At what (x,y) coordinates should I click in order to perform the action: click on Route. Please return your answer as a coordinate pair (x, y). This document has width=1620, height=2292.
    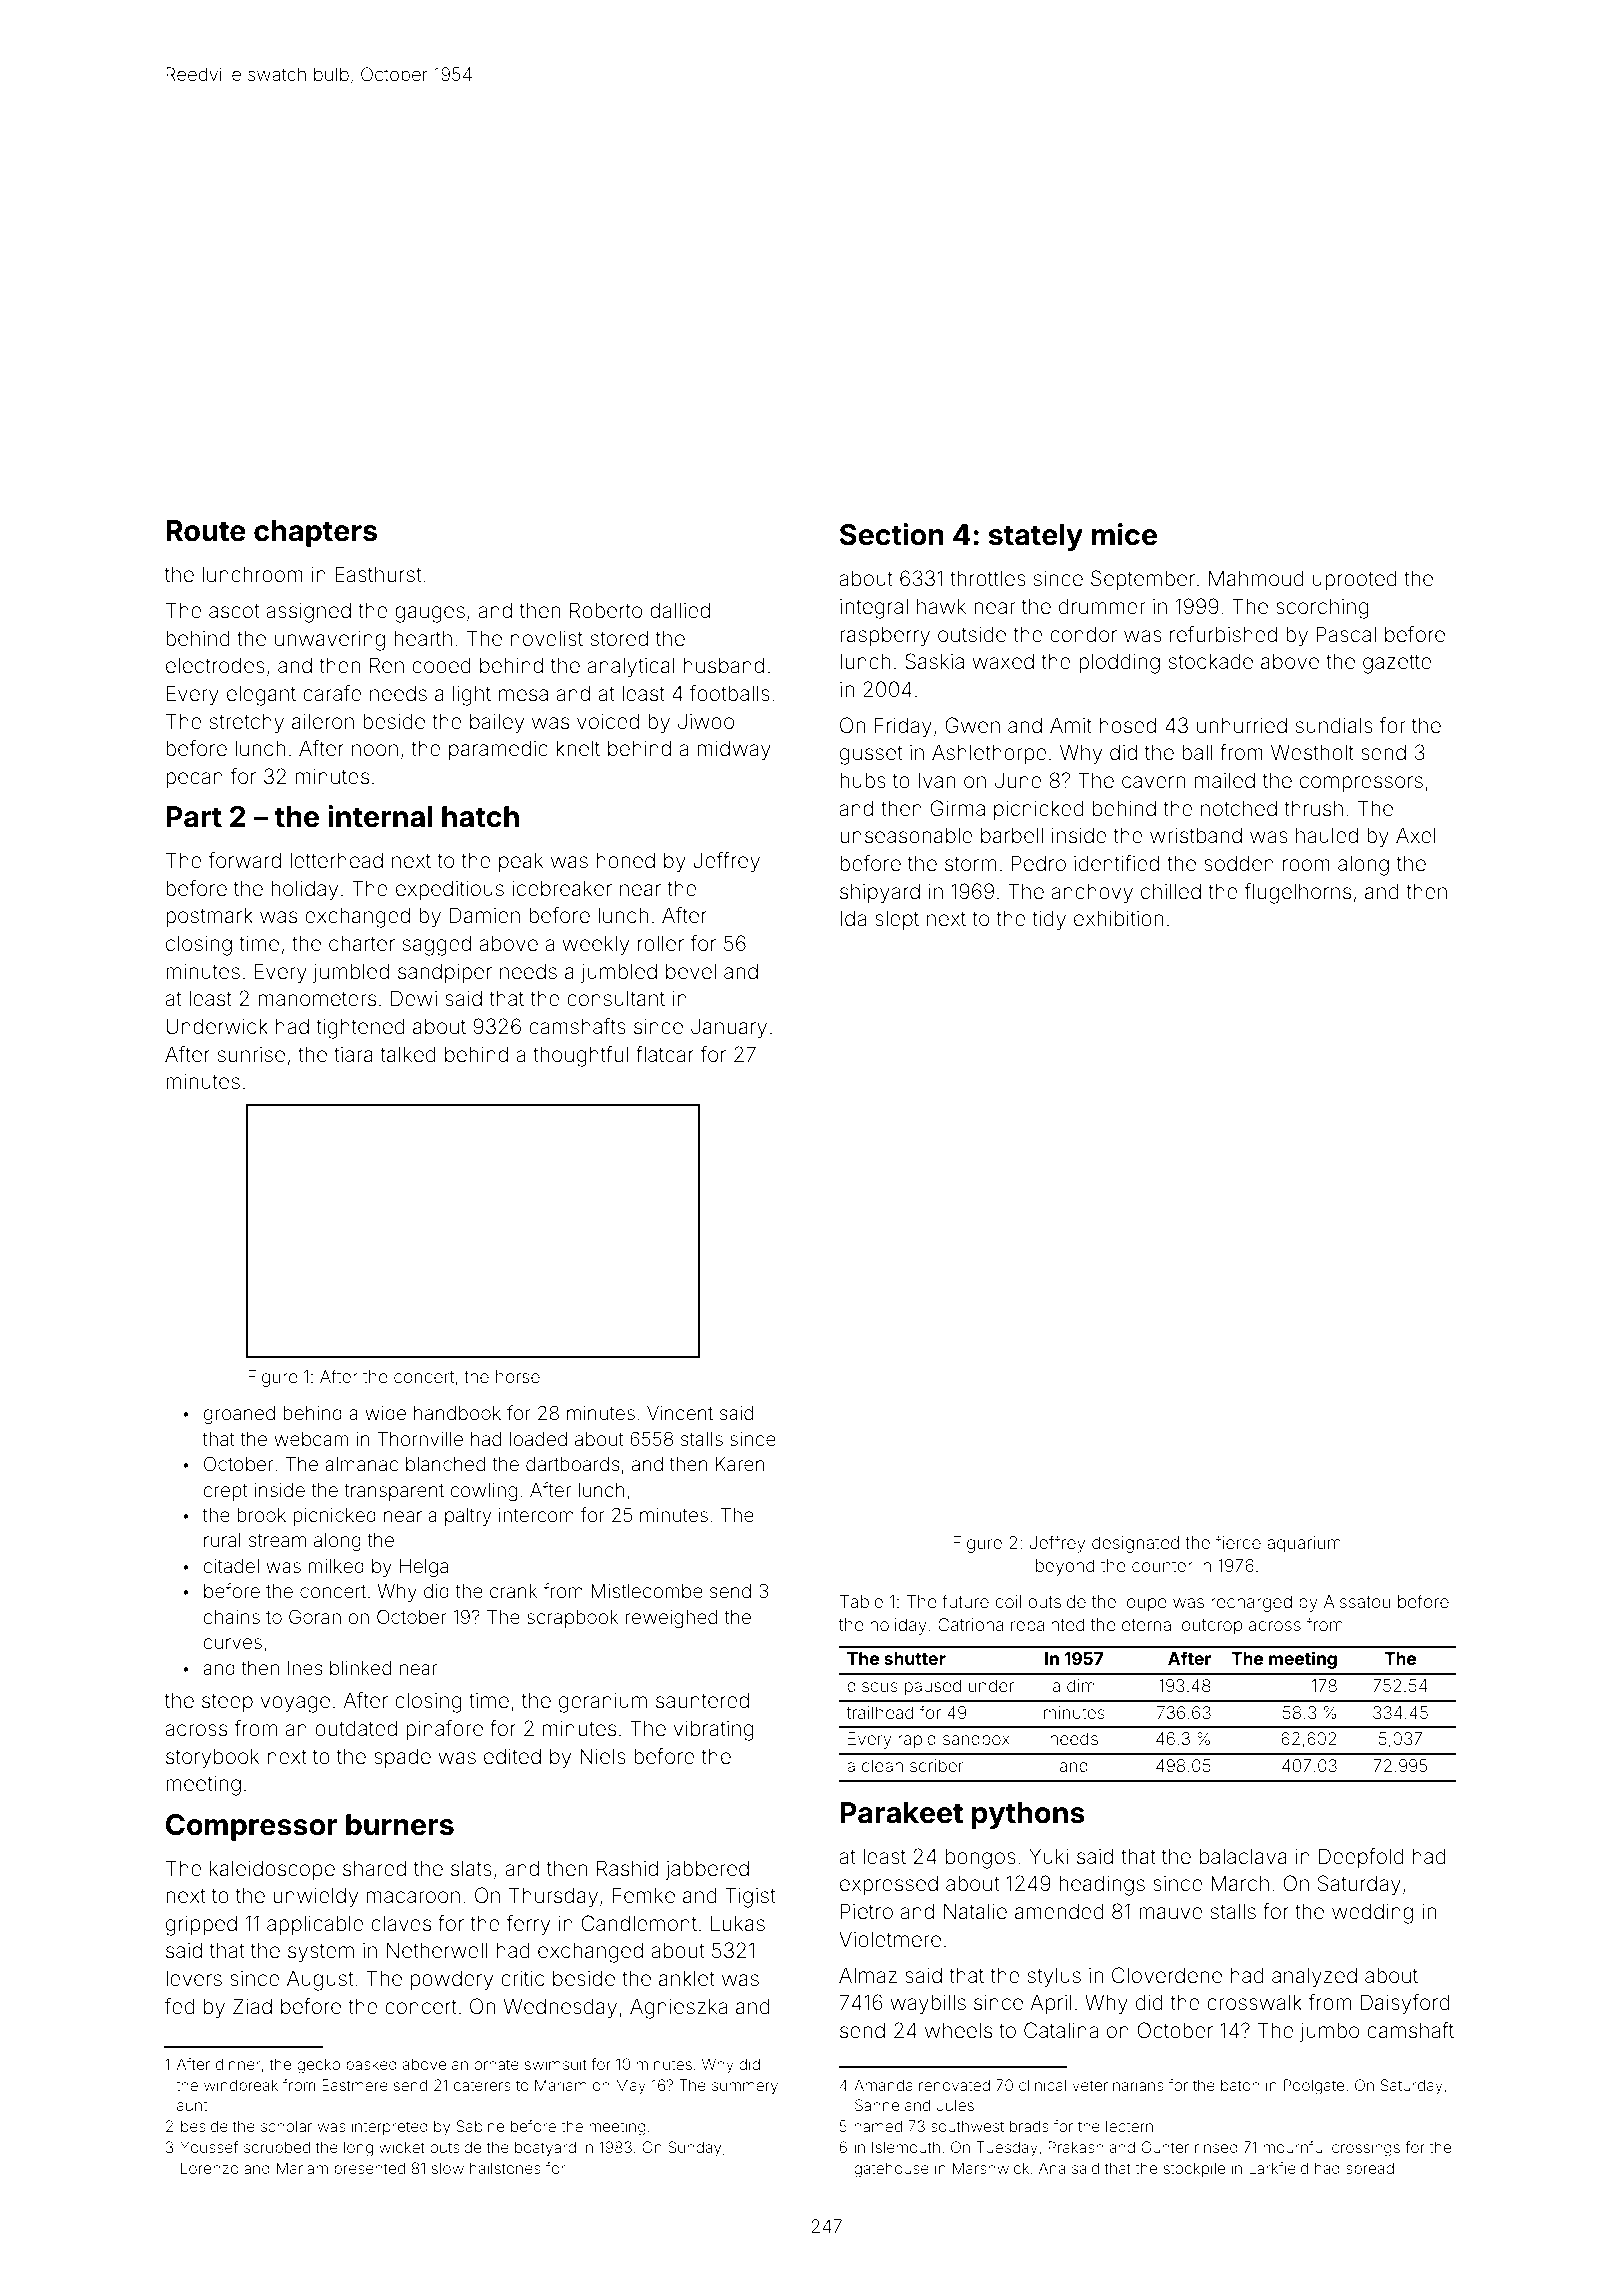
    Looking at the image, I should click on (206, 531).
